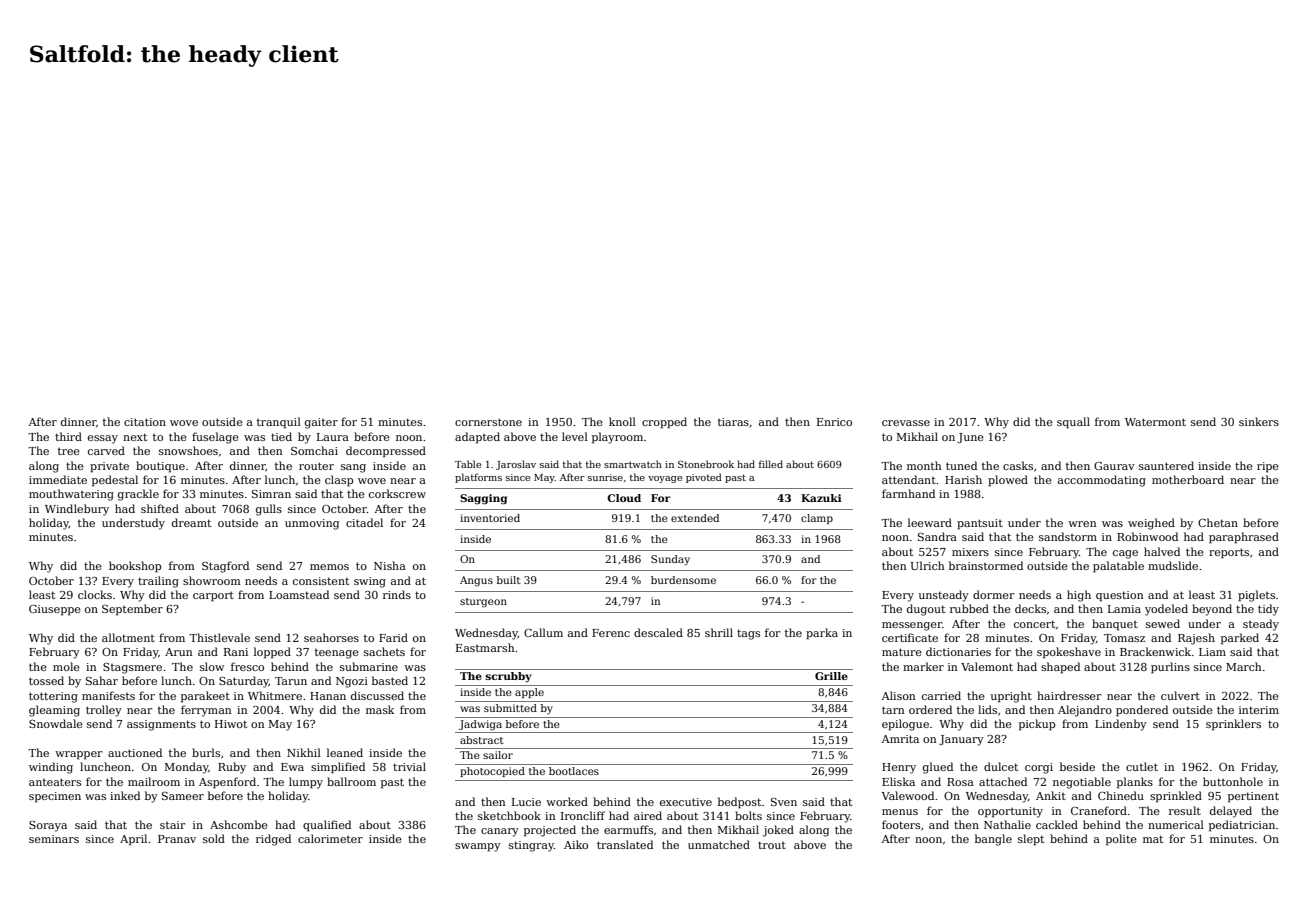  Describe the element at coordinates (188, 450) in the image. I see `snowshoes` at that location.
